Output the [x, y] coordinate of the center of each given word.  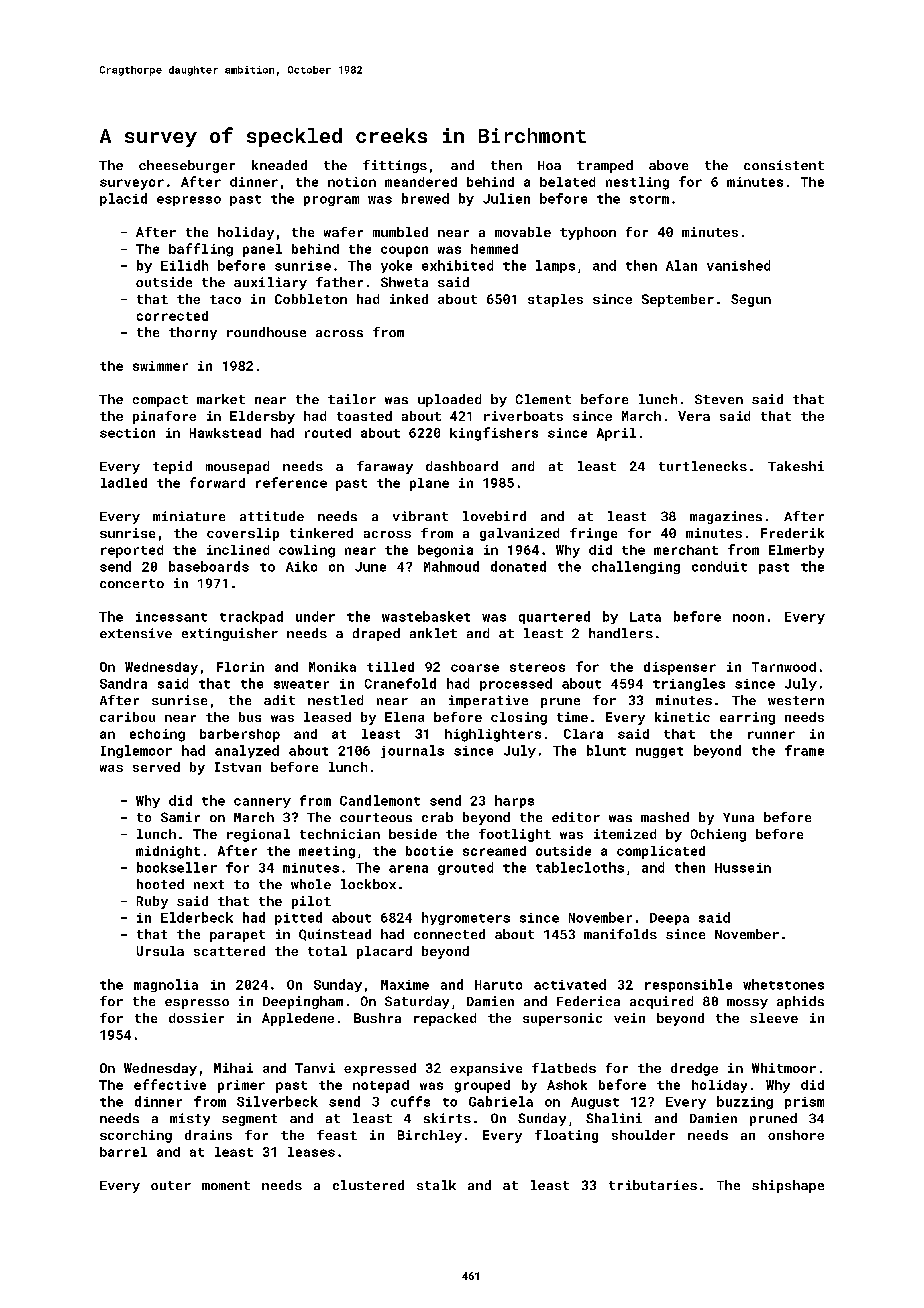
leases [311, 1152]
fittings [395, 166]
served [156, 767]
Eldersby [262, 417]
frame [804, 750]
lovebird [494, 516]
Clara [583, 734]
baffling [201, 250]
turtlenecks [703, 466]
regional [258, 835]
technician [340, 834]
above [668, 165]
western [796, 700]
